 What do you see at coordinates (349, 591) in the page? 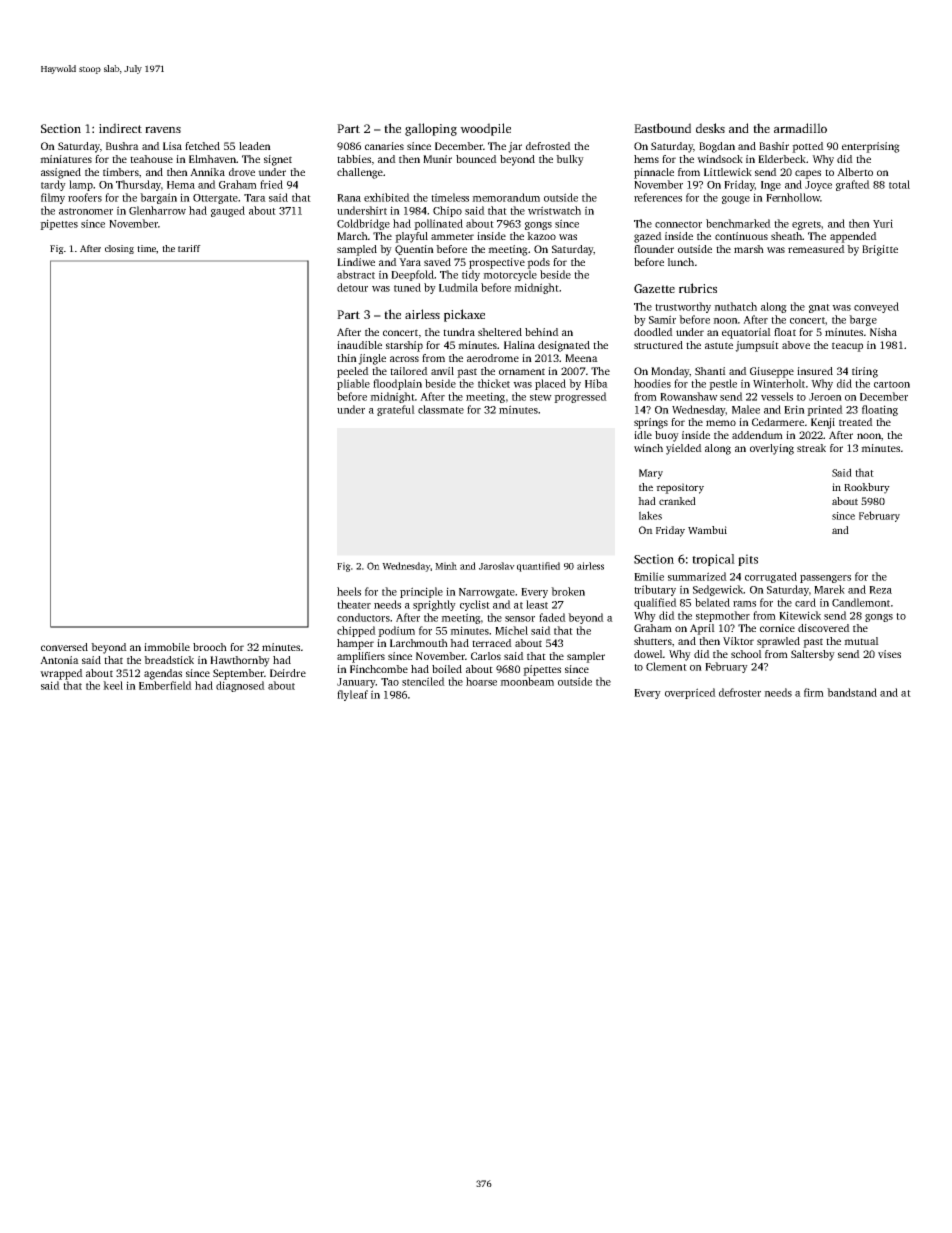
I see `heels` at bounding box center [349, 591].
